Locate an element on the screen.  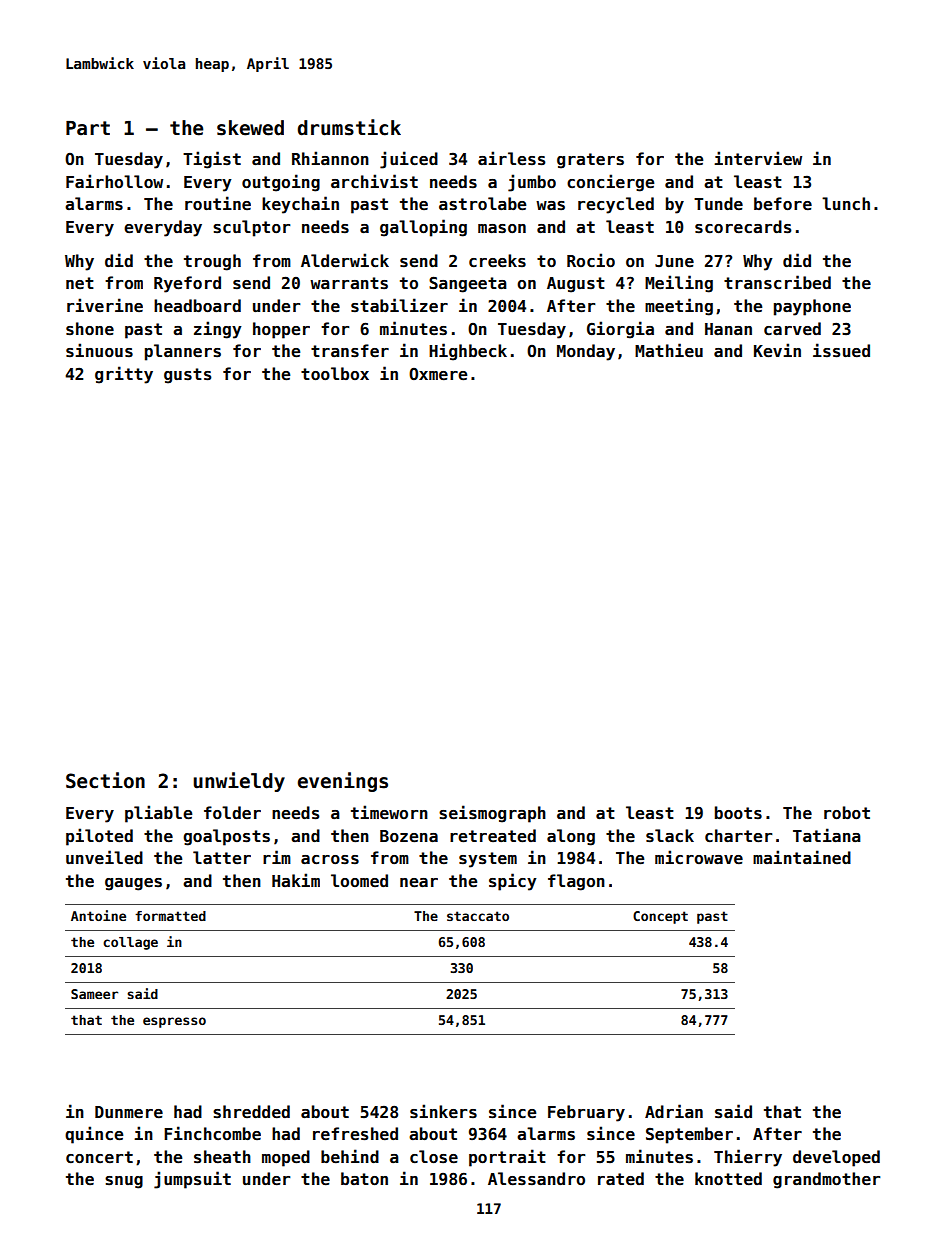
interview is located at coordinates (758, 158).
